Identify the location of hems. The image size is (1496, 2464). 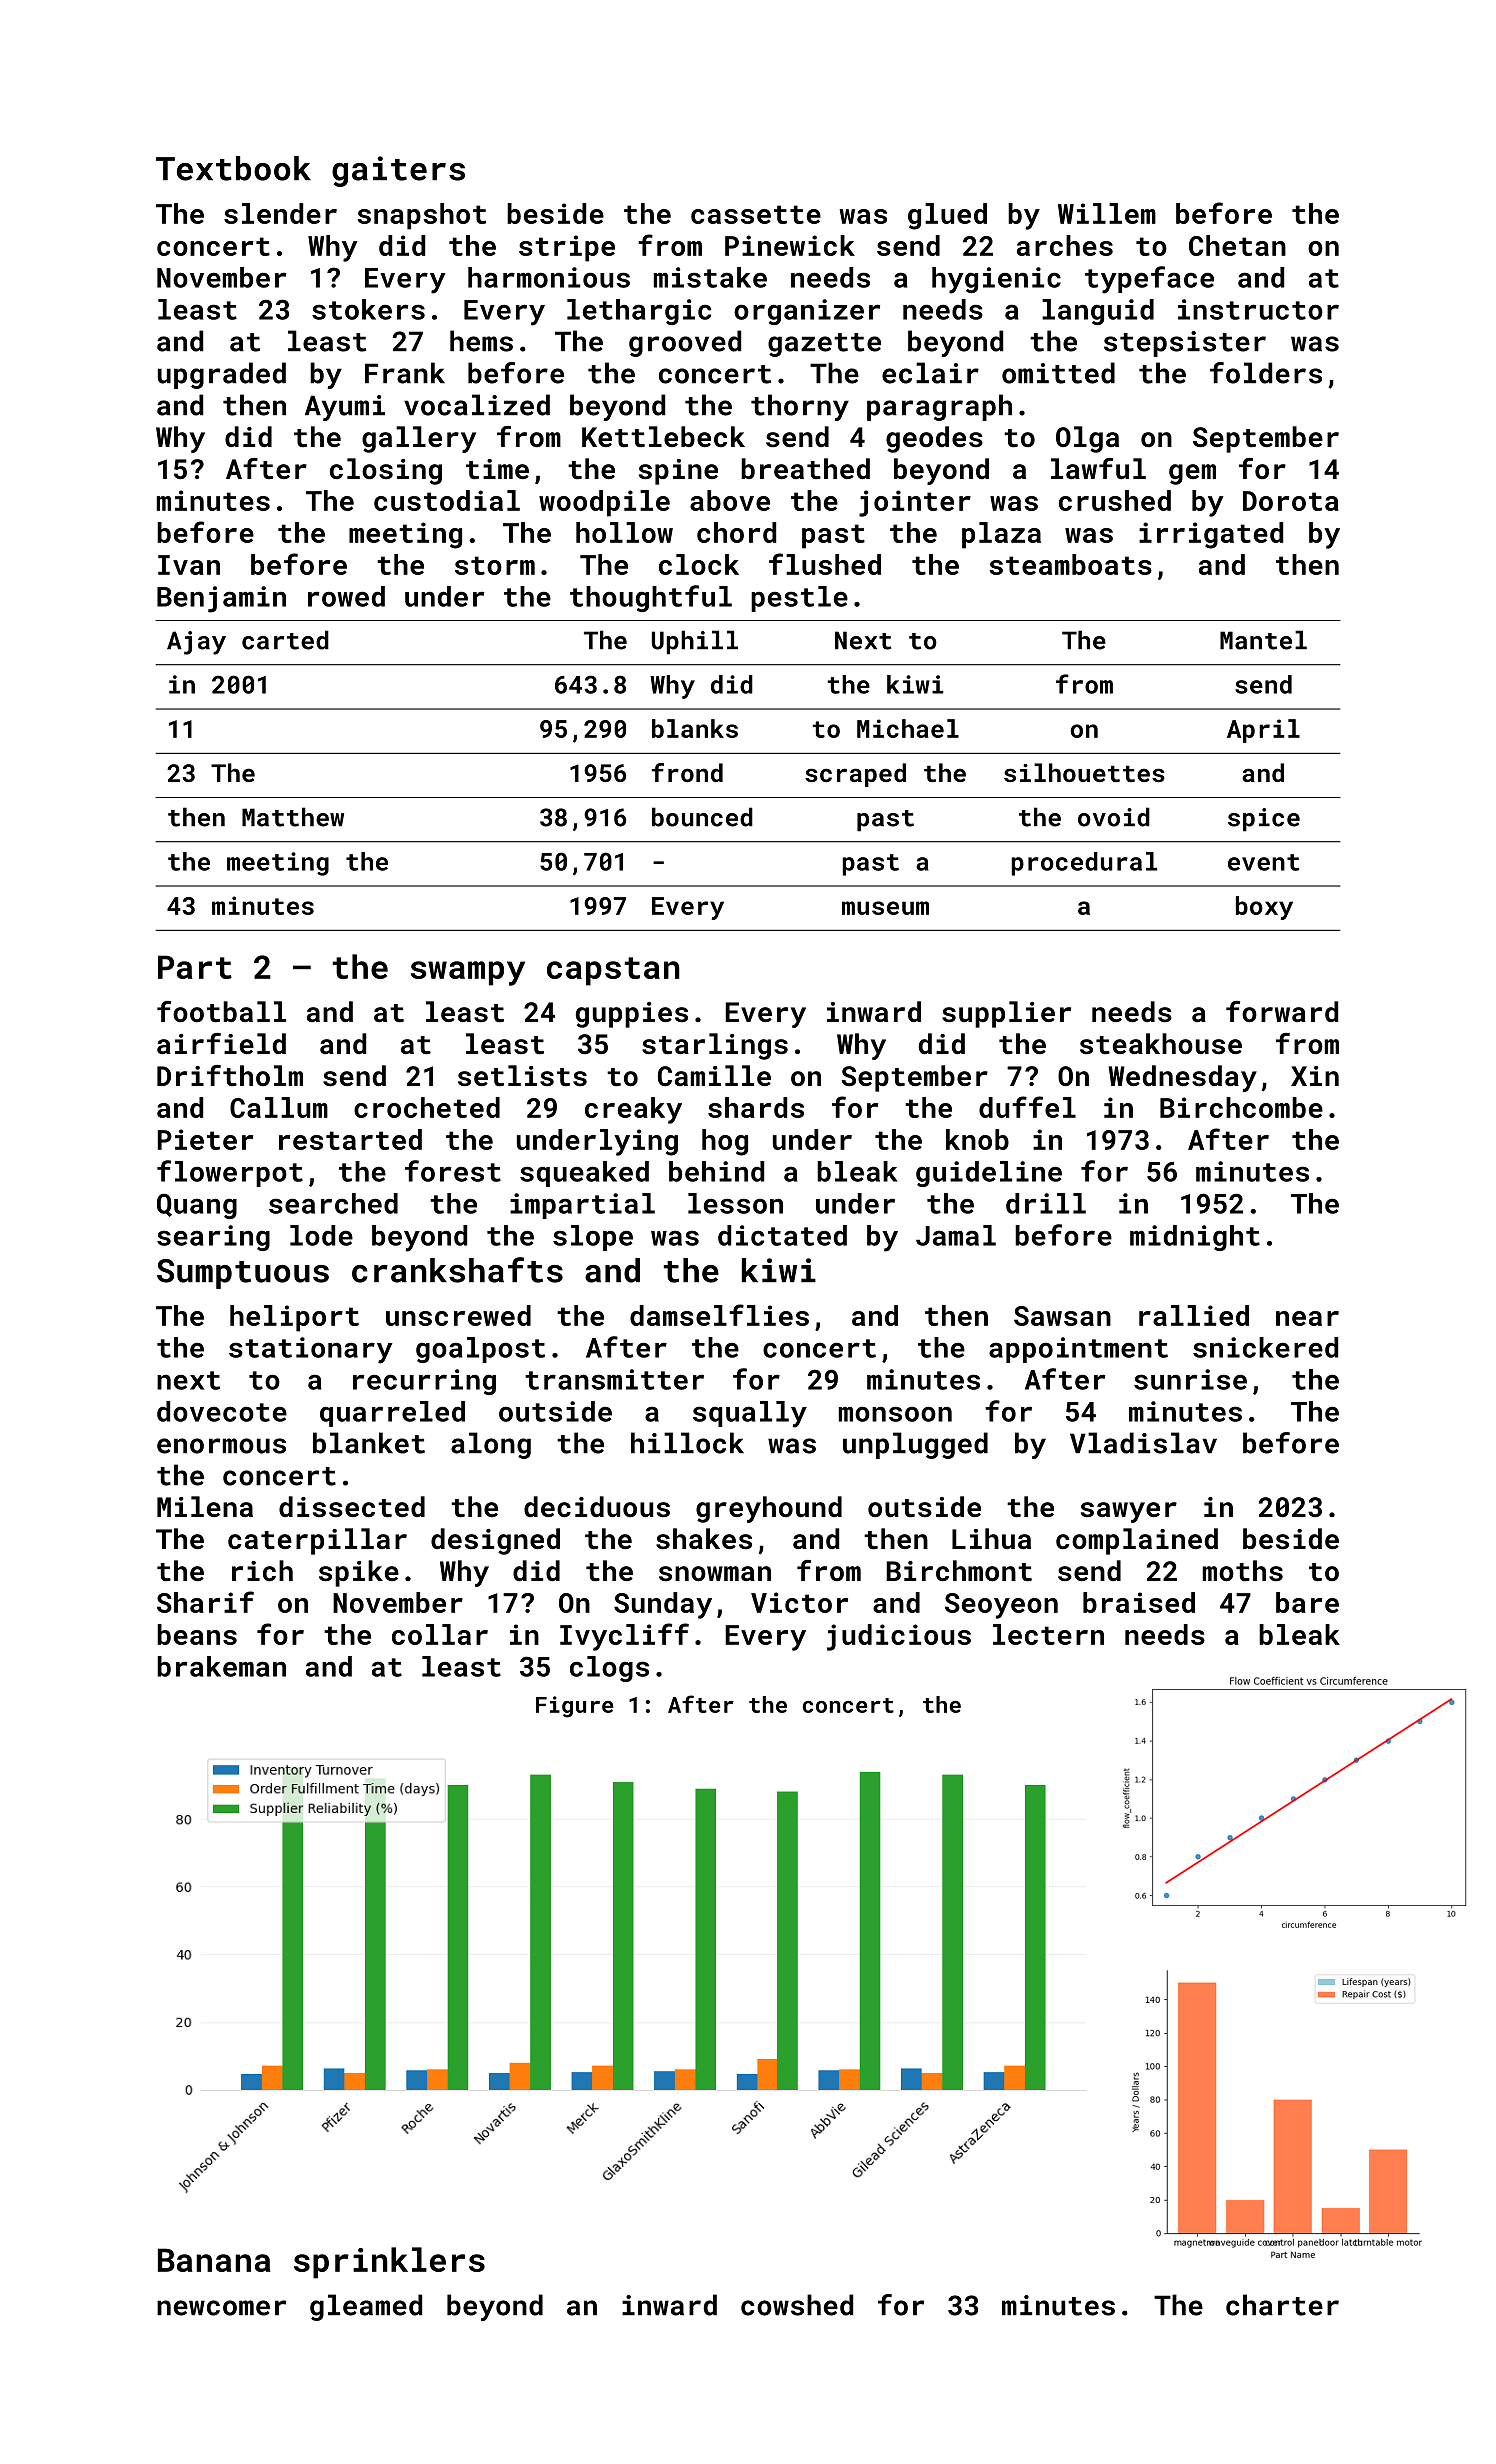
(481, 341).
